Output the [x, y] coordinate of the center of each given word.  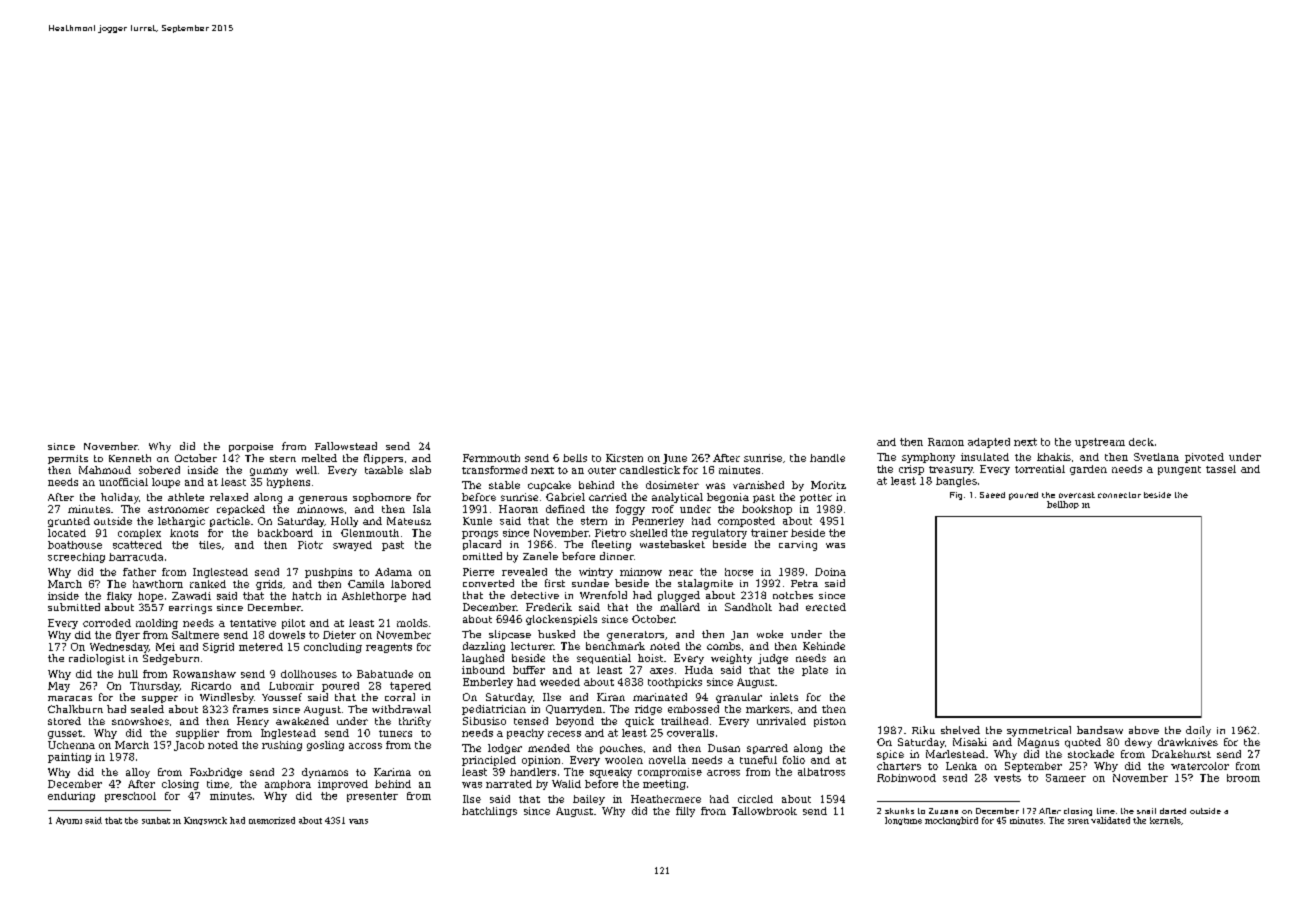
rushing [282, 746]
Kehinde [824, 646]
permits [68, 459]
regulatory [719, 534]
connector [1119, 495]
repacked [241, 510]
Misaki [970, 742]
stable [504, 485]
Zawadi [191, 596]
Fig [956, 496]
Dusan [724, 748]
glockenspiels [561, 620]
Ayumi [69, 821]
